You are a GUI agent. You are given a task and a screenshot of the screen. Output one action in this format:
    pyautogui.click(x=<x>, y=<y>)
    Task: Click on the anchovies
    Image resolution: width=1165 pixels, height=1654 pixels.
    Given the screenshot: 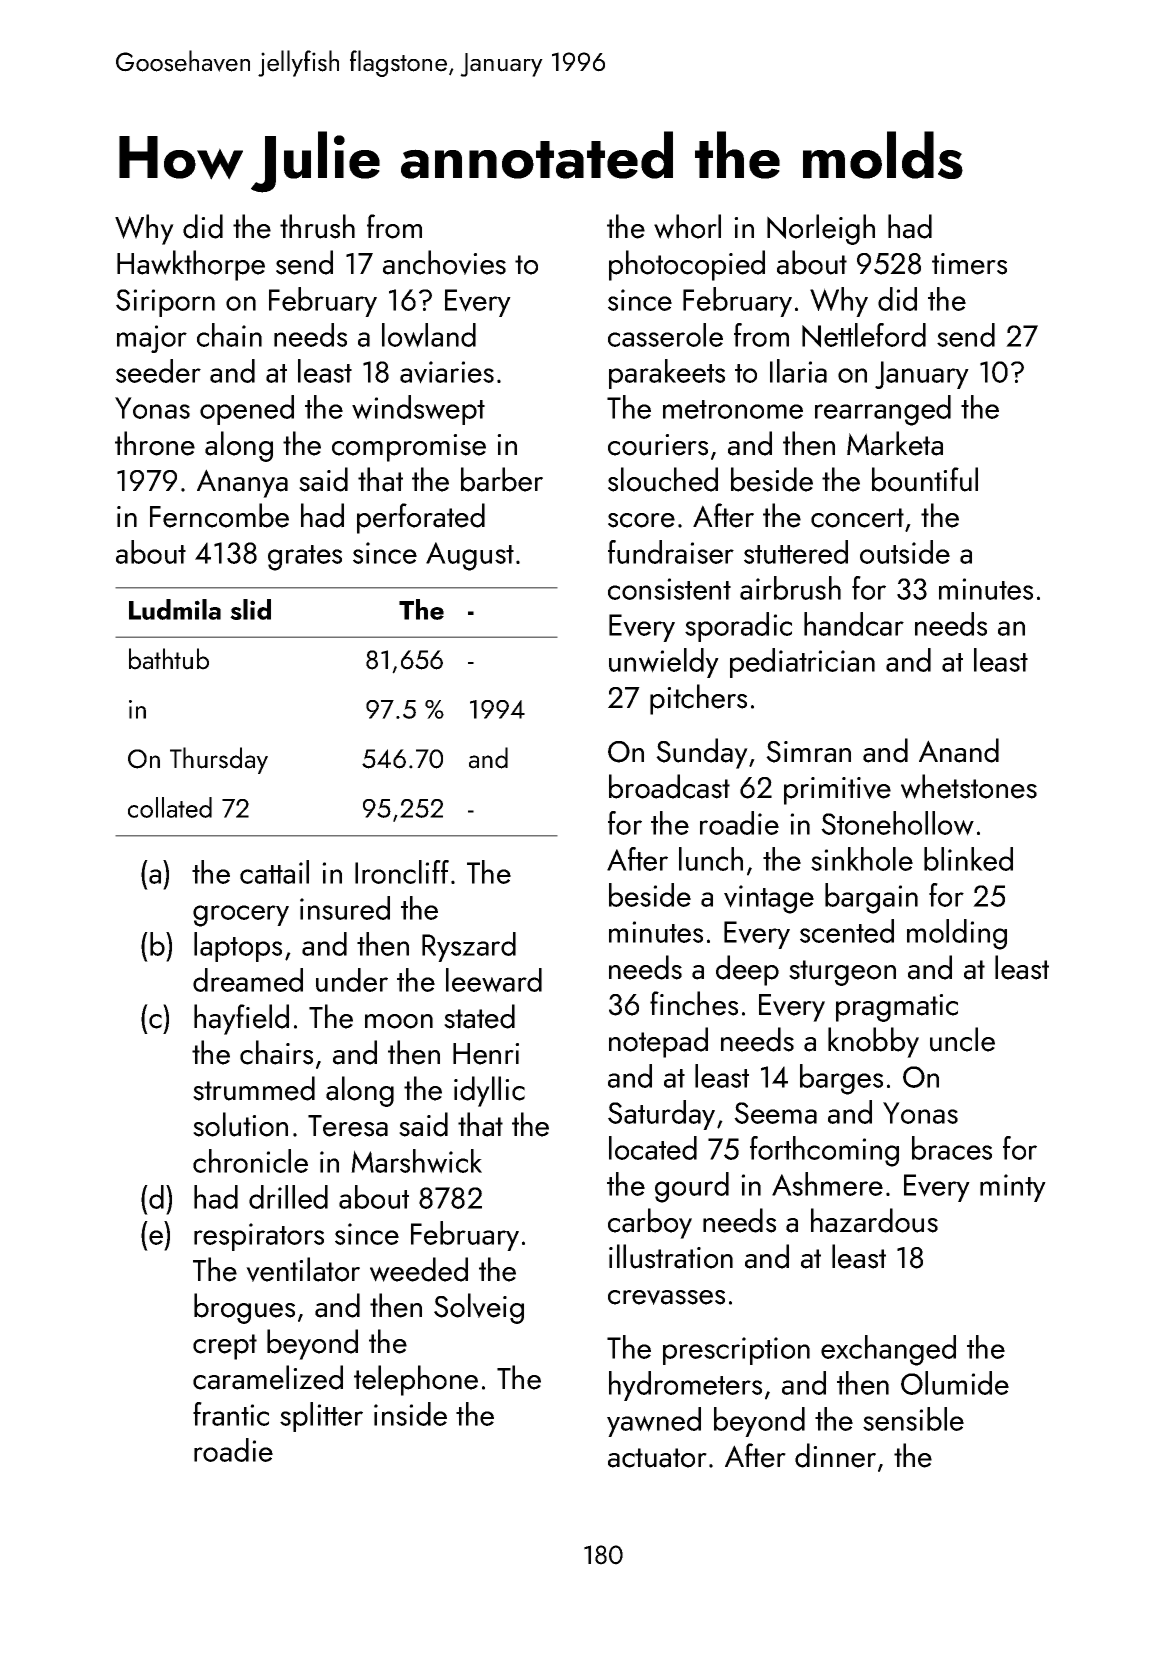 What is the action you would take?
    pyautogui.click(x=444, y=262)
